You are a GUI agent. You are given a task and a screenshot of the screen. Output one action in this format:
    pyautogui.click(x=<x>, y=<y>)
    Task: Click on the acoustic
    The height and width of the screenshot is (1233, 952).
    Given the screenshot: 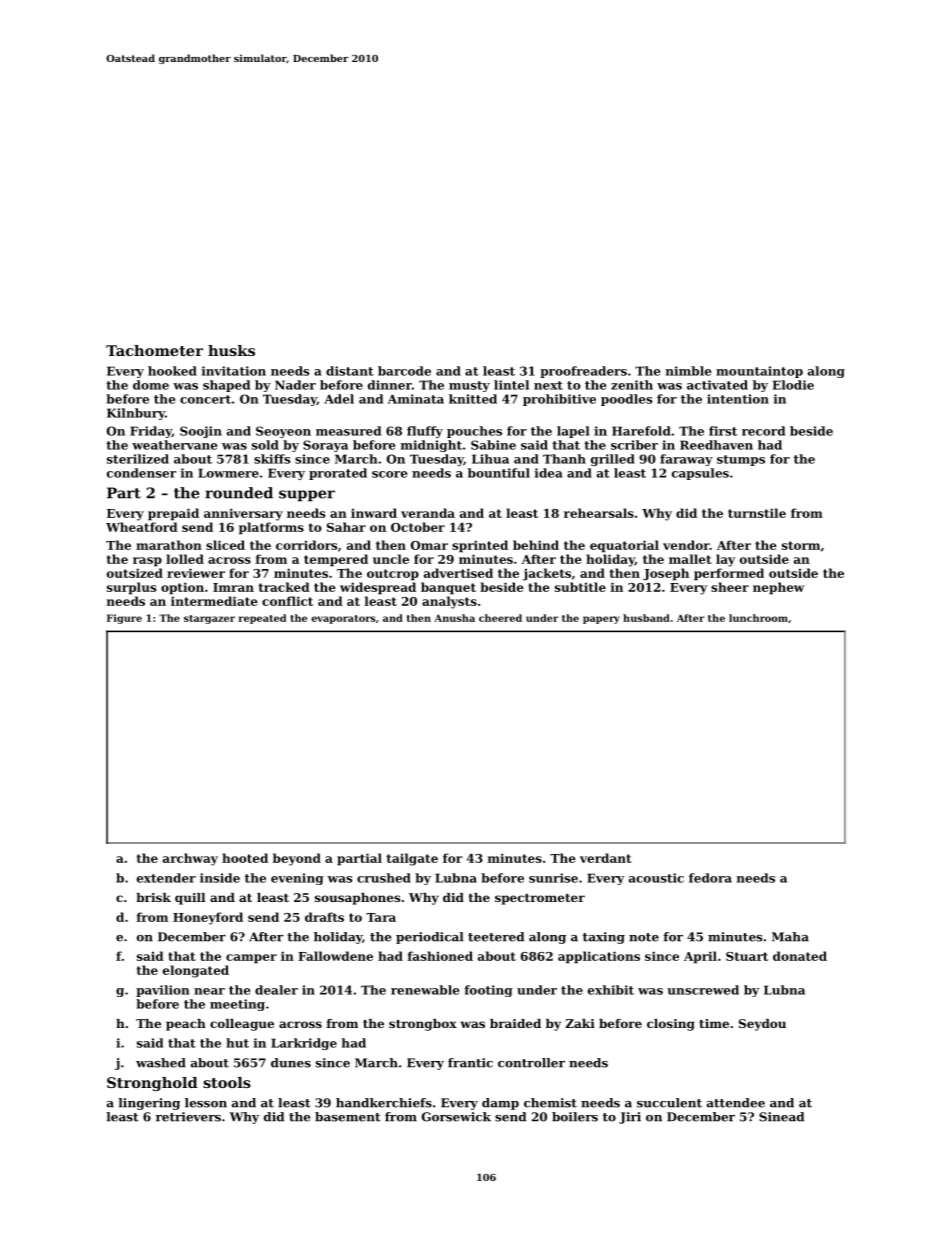 What is the action you would take?
    pyautogui.click(x=656, y=878)
